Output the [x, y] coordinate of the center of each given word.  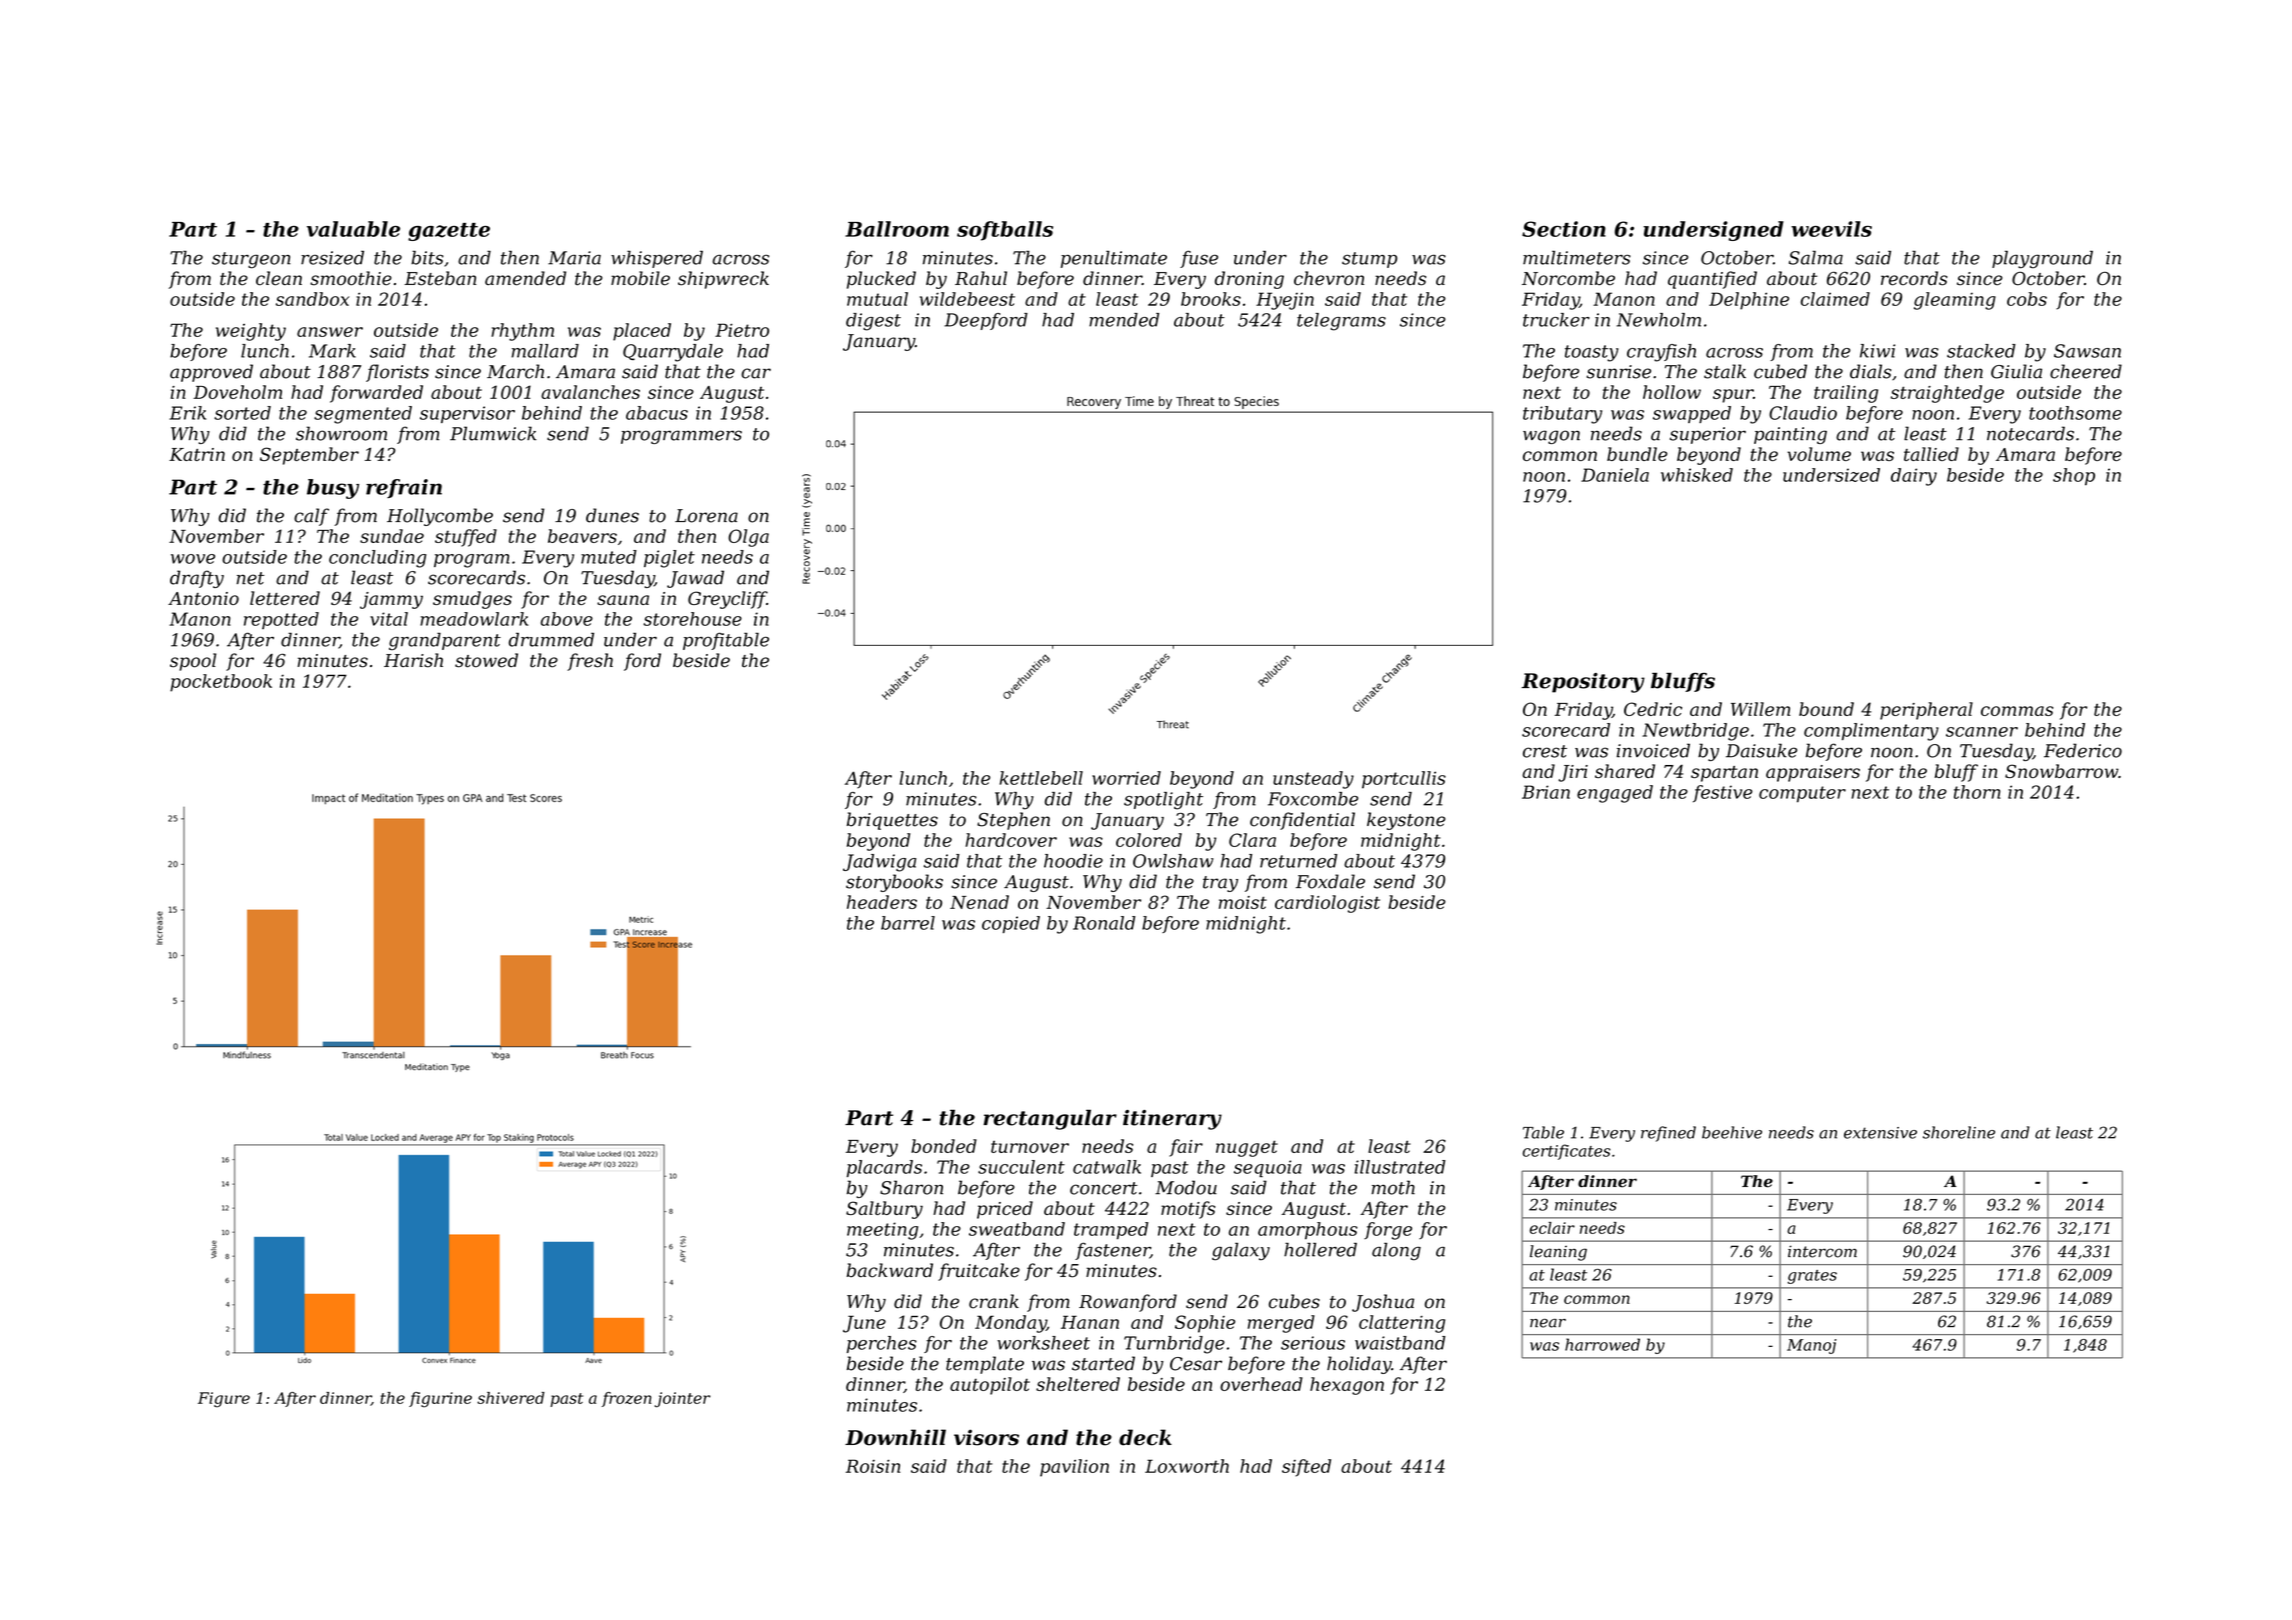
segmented [363, 415]
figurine [440, 1400]
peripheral [1926, 711]
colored [1149, 840]
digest [873, 322]
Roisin [873, 1466]
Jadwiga [879, 863]
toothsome [2075, 413]
